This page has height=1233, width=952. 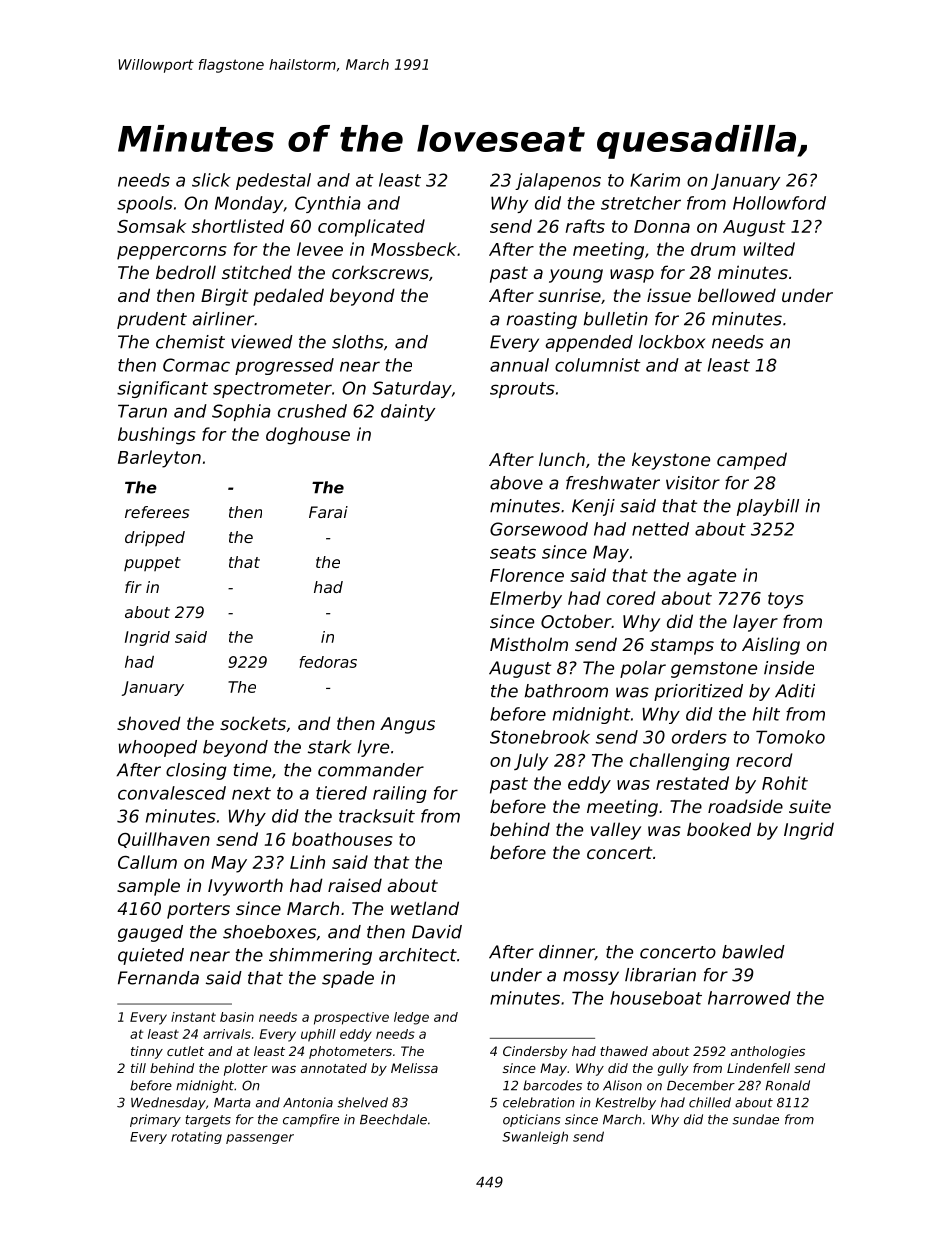 What do you see at coordinates (414, 1068) in the page?
I see `Melissa` at bounding box center [414, 1068].
